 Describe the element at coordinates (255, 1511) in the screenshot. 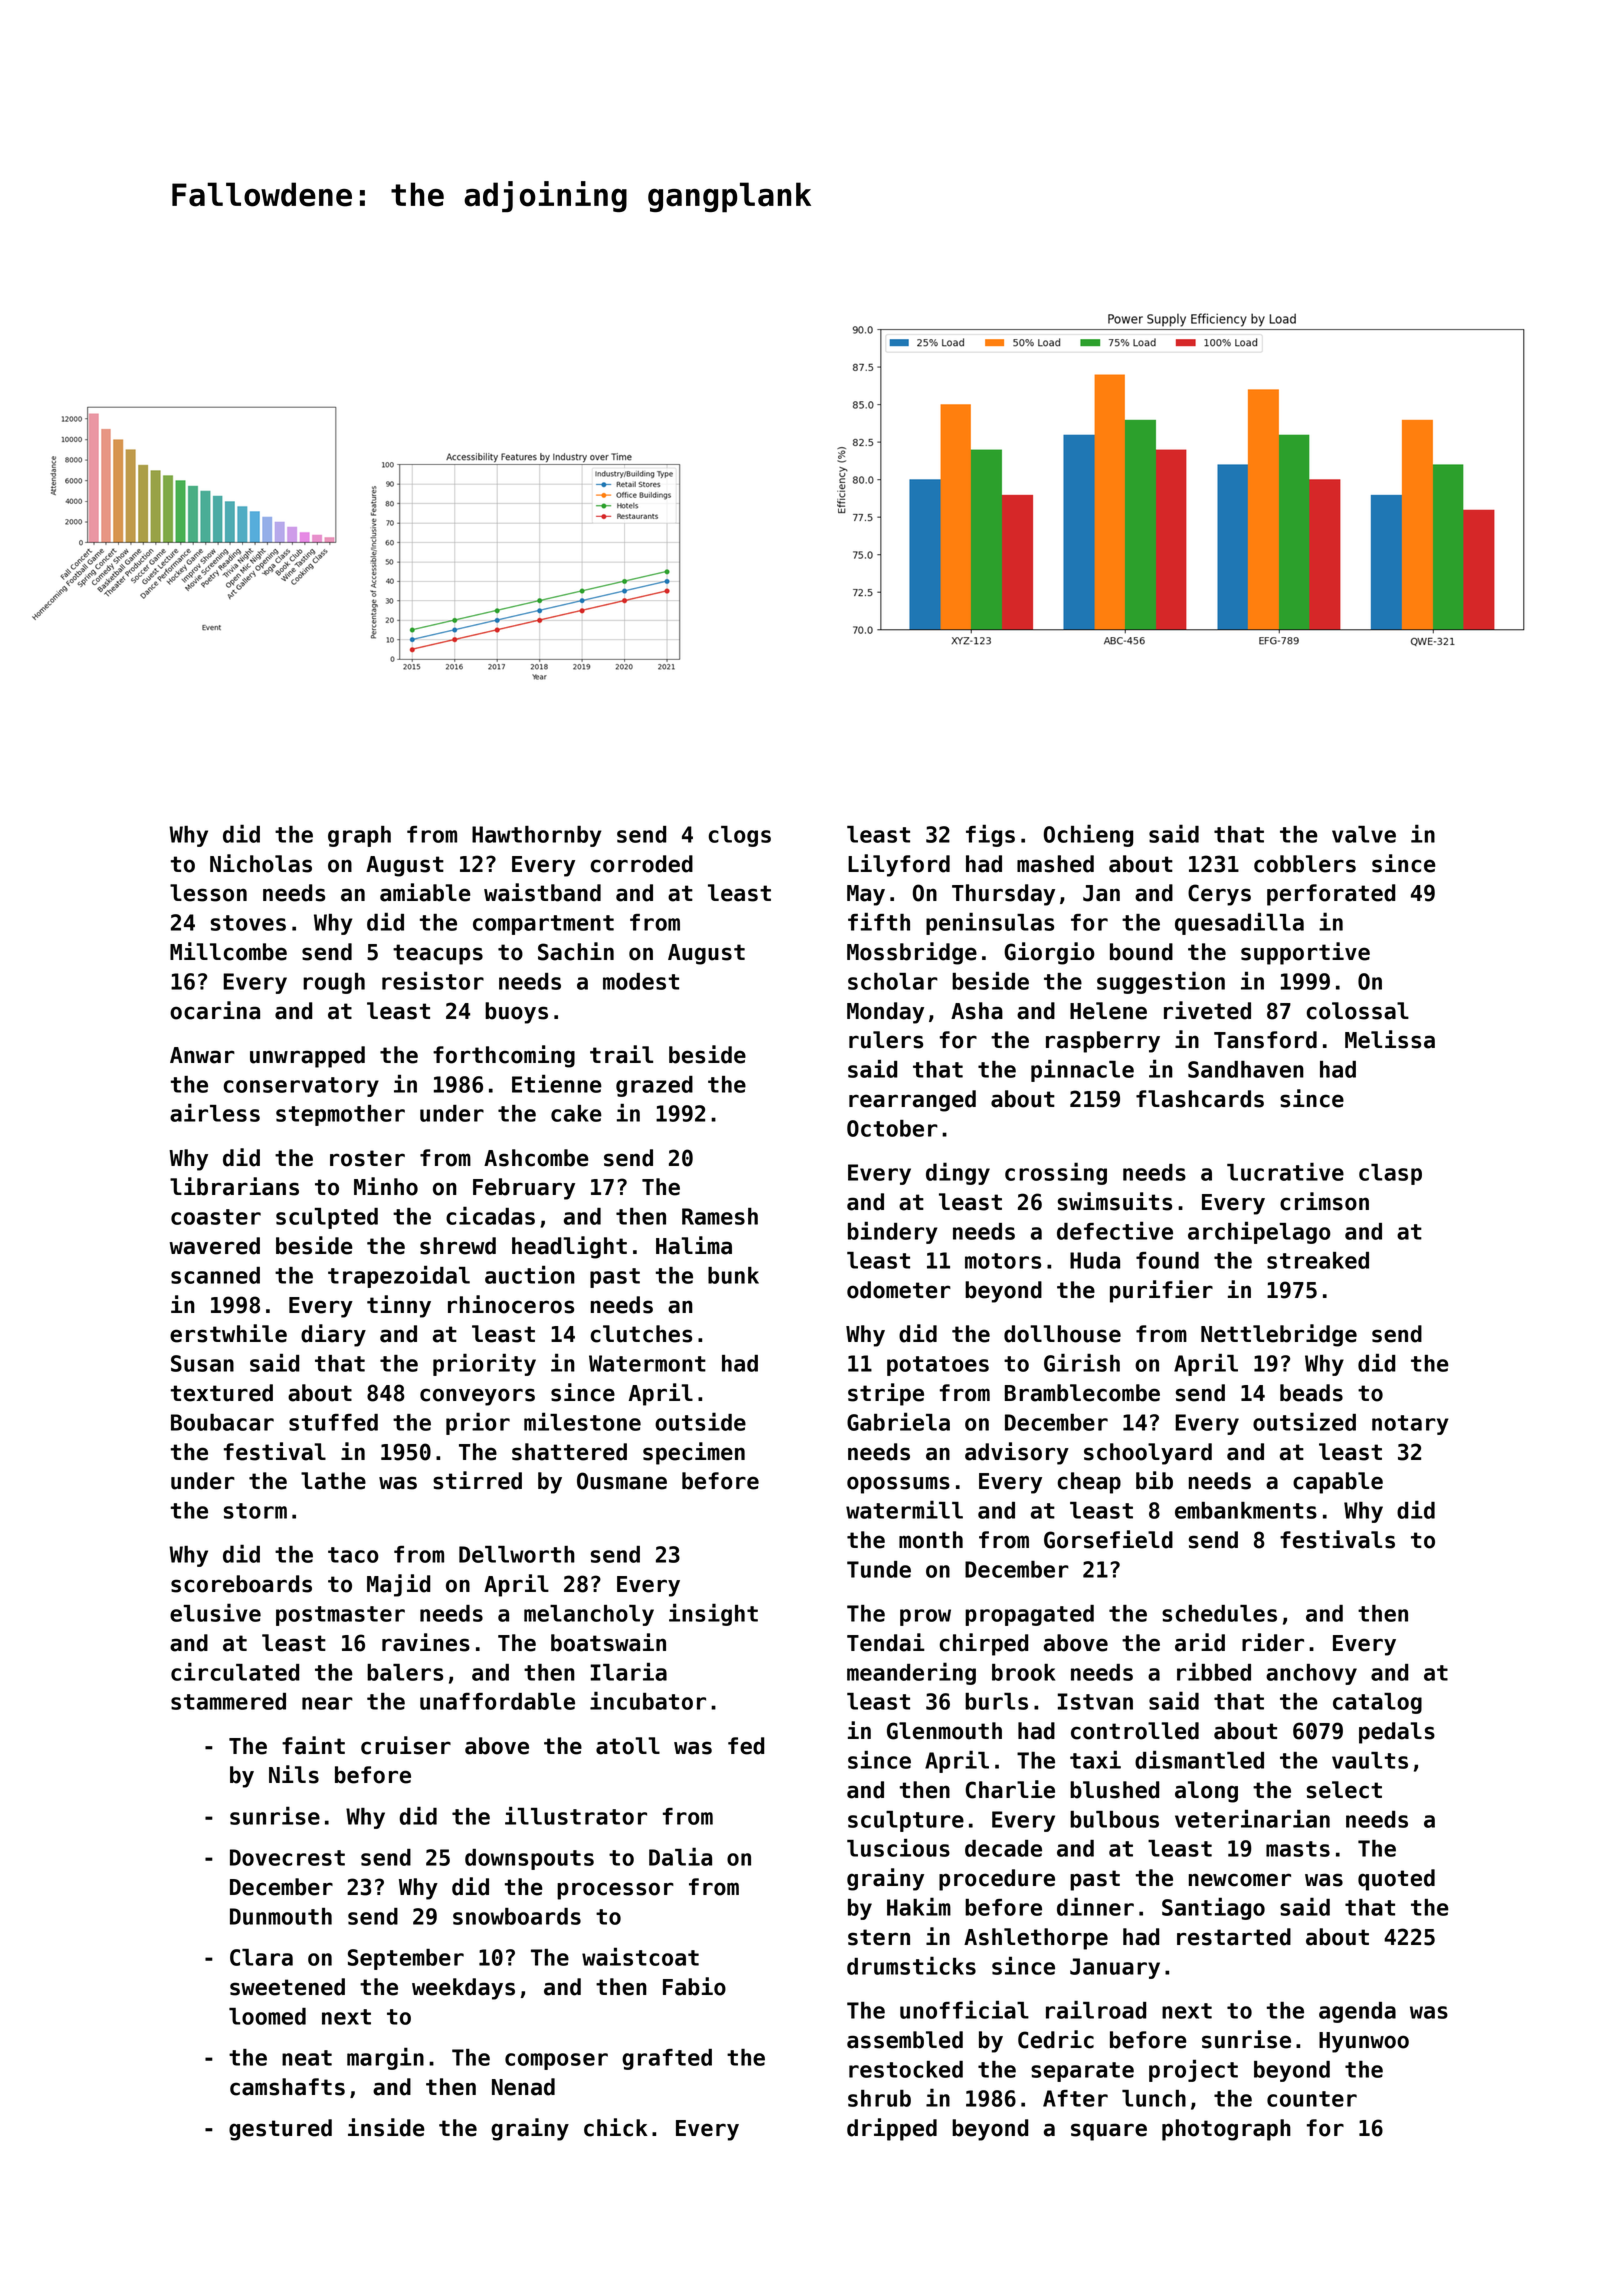

I see `storm` at that location.
